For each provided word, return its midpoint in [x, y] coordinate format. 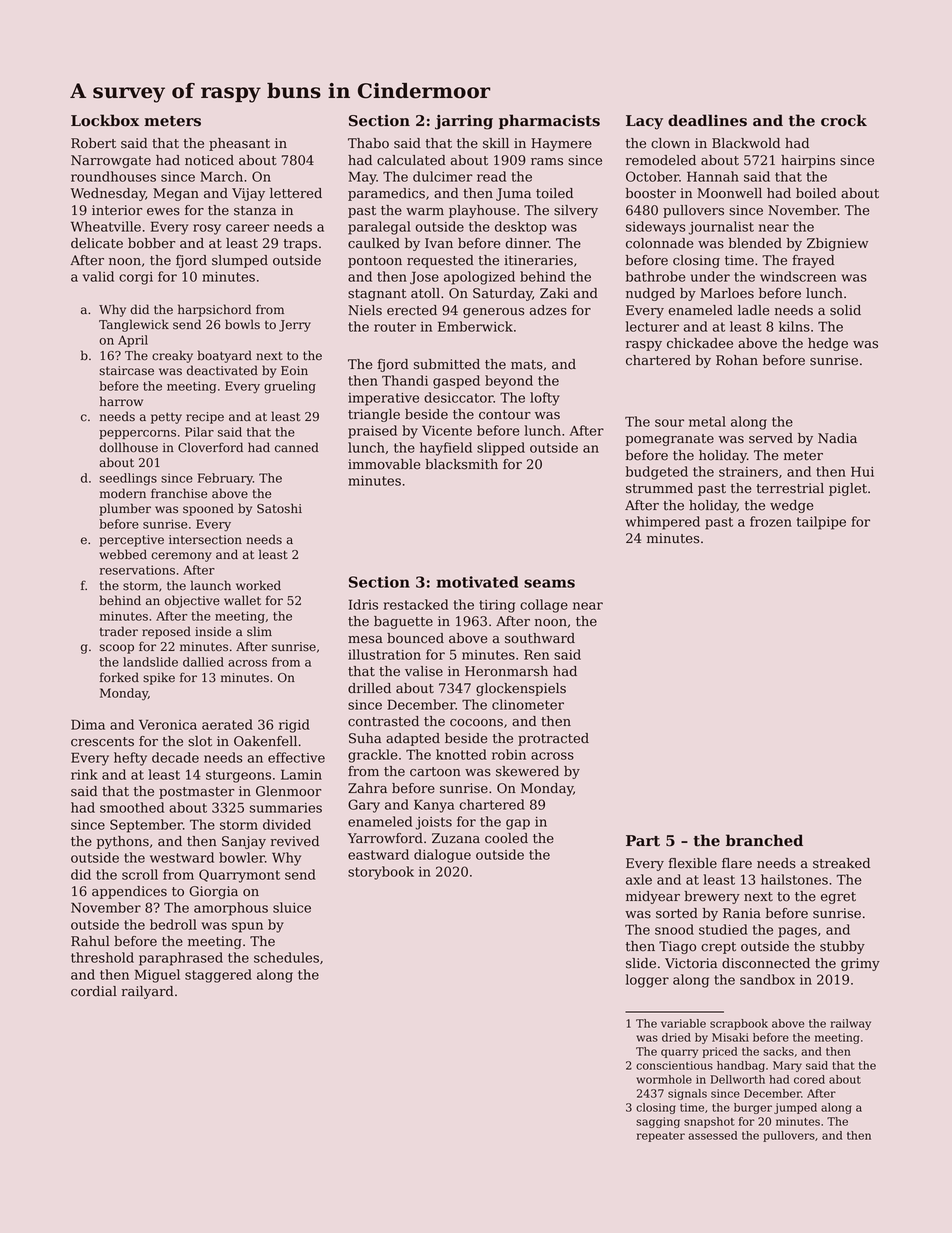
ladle [753, 310]
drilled [369, 688]
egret [838, 898]
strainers [748, 472]
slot [200, 741]
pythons [123, 842]
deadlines [707, 120]
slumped [240, 261]
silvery [576, 211]
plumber [125, 509]
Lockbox [105, 120]
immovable [384, 464]
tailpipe [821, 523]
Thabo [368, 143]
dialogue [442, 856]
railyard [148, 992]
